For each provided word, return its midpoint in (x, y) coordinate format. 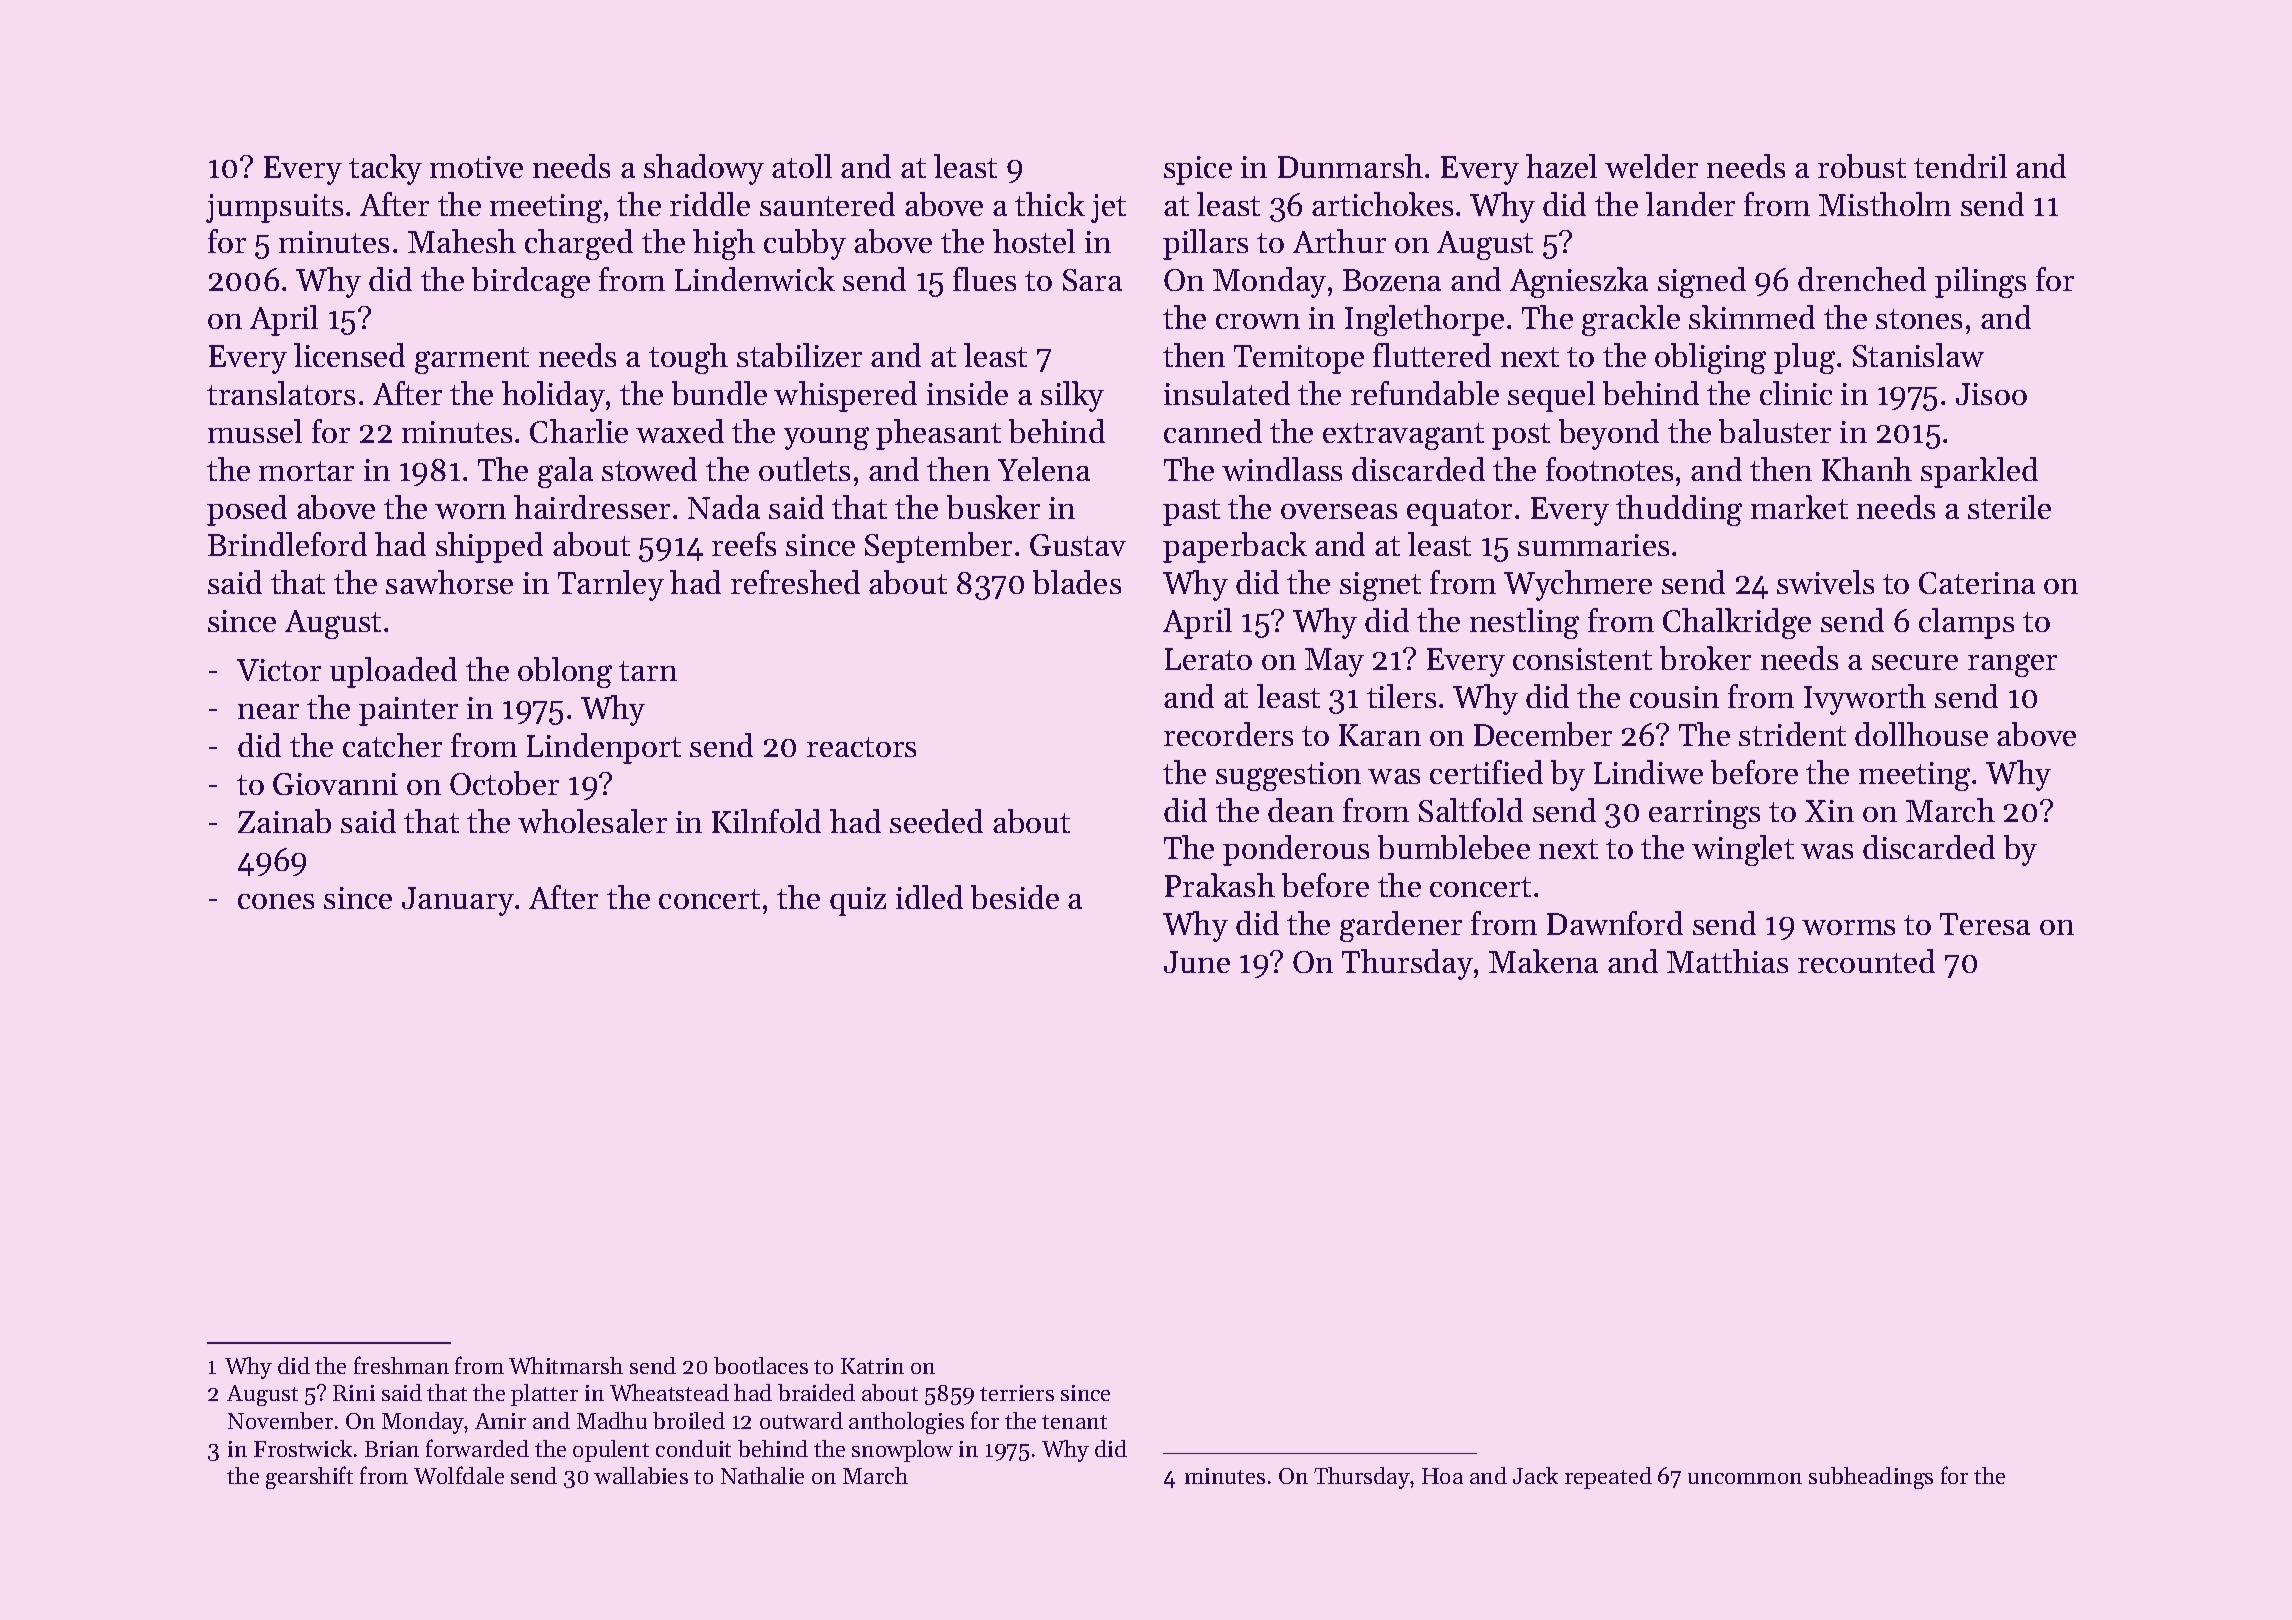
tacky (385, 169)
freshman (401, 1365)
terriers (1017, 1393)
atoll (802, 166)
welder (1651, 166)
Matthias (1727, 961)
